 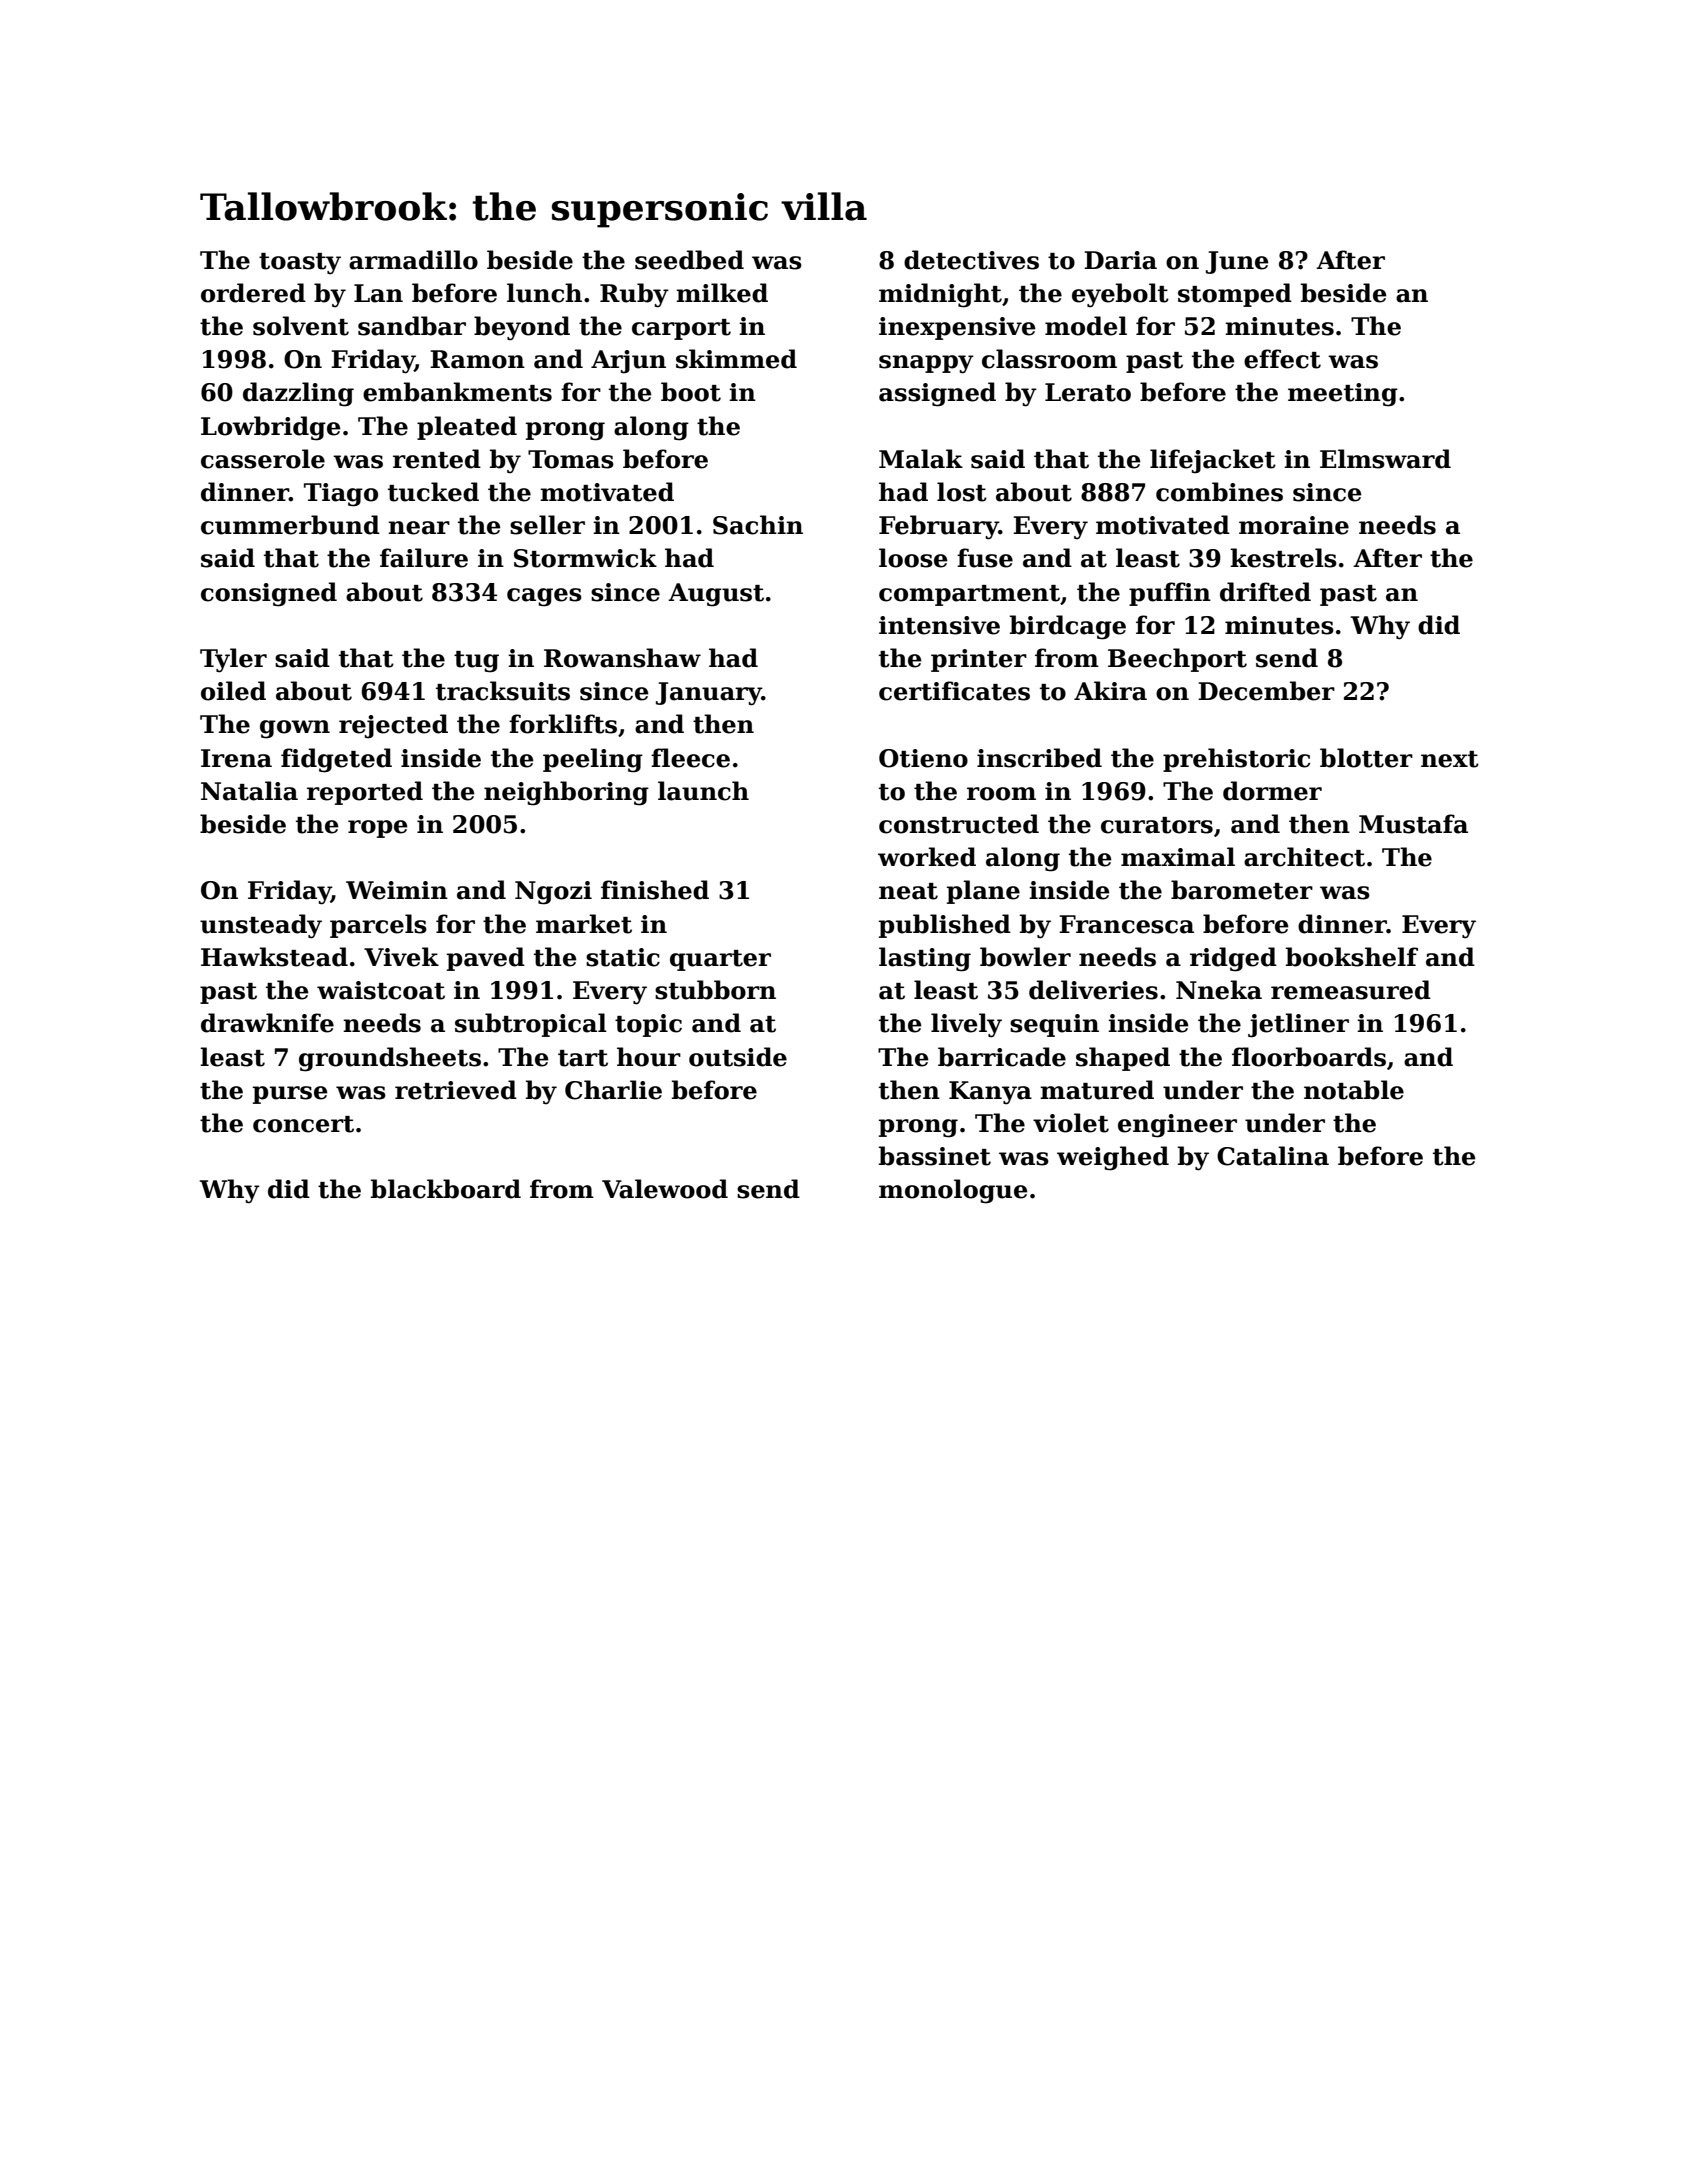 What do you see at coordinates (249, 791) in the screenshot?
I see `Natalia` at bounding box center [249, 791].
